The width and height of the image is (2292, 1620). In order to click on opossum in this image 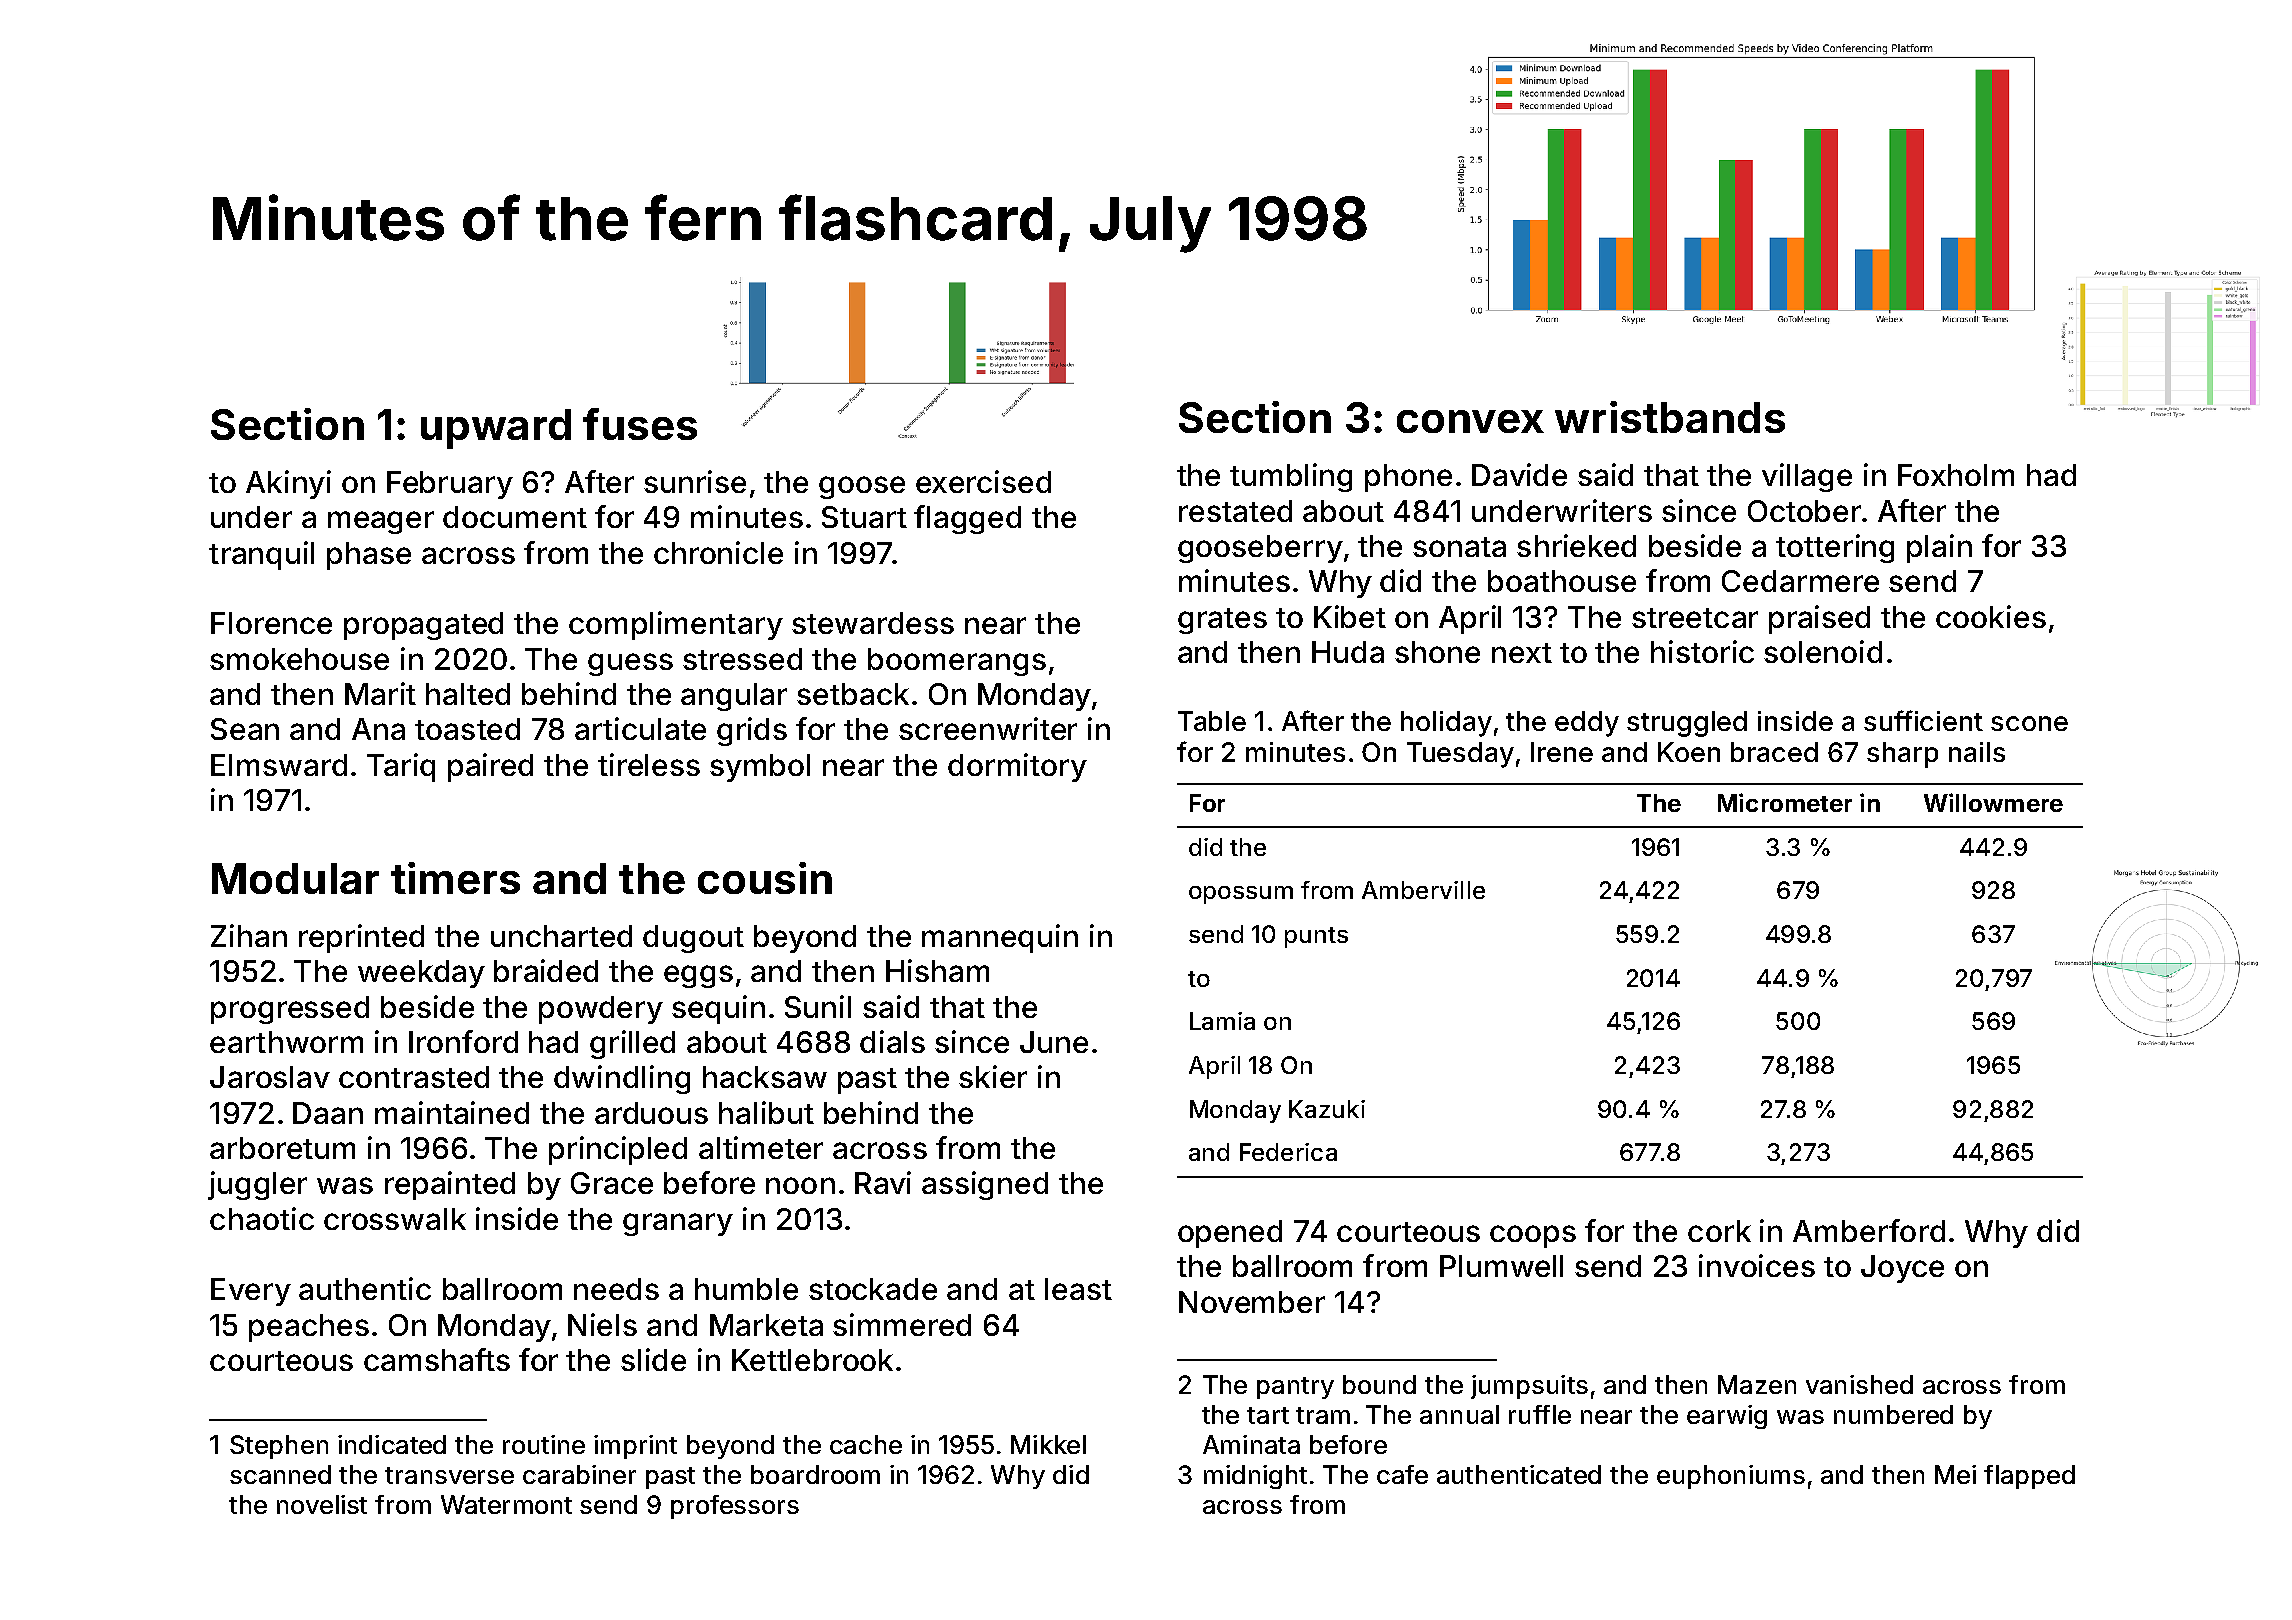, I will do `click(1241, 895)`.
